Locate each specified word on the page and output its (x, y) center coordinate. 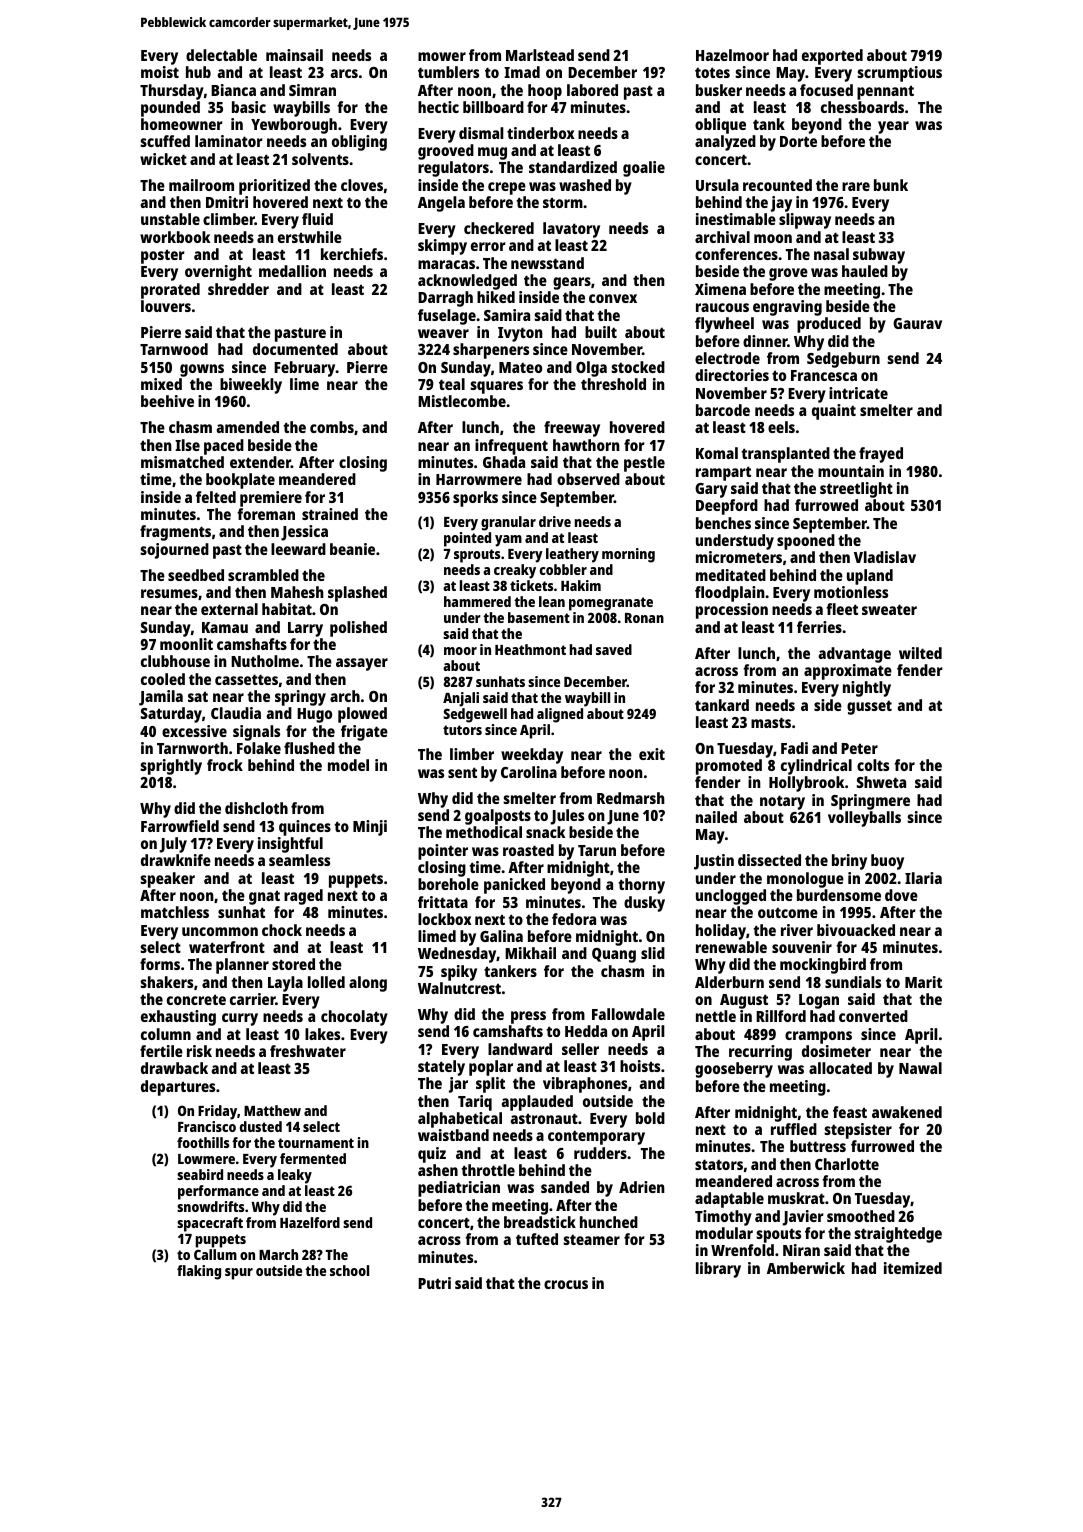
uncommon (220, 931)
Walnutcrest (459, 988)
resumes (169, 593)
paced (224, 447)
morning (628, 555)
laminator (229, 141)
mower (442, 56)
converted (873, 1016)
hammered (477, 601)
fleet (842, 609)
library (718, 1270)
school (349, 1270)
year (893, 127)
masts (771, 722)
